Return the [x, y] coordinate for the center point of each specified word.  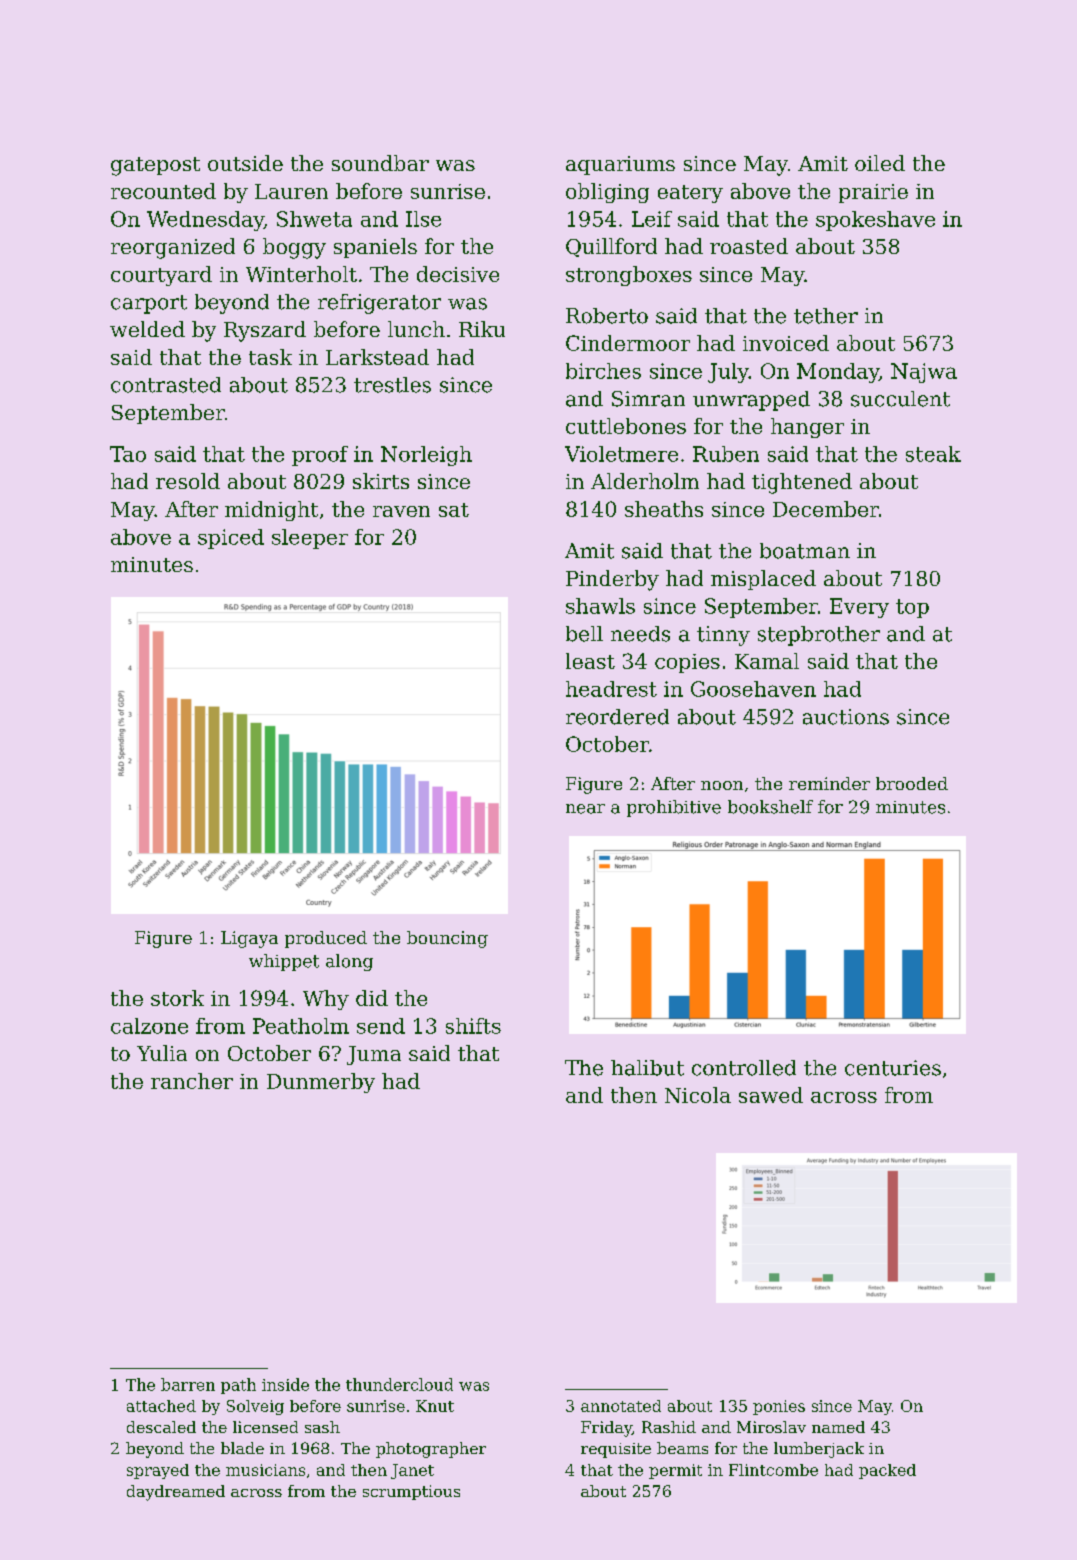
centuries [893, 1068]
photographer [431, 1450]
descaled [161, 1427]
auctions [846, 717]
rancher [192, 1081]
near [585, 809]
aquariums [620, 165]
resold [188, 481]
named [838, 1427]
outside [245, 163]
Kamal [767, 661]
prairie [873, 193]
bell [584, 634]
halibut [647, 1068]
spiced [231, 539]
